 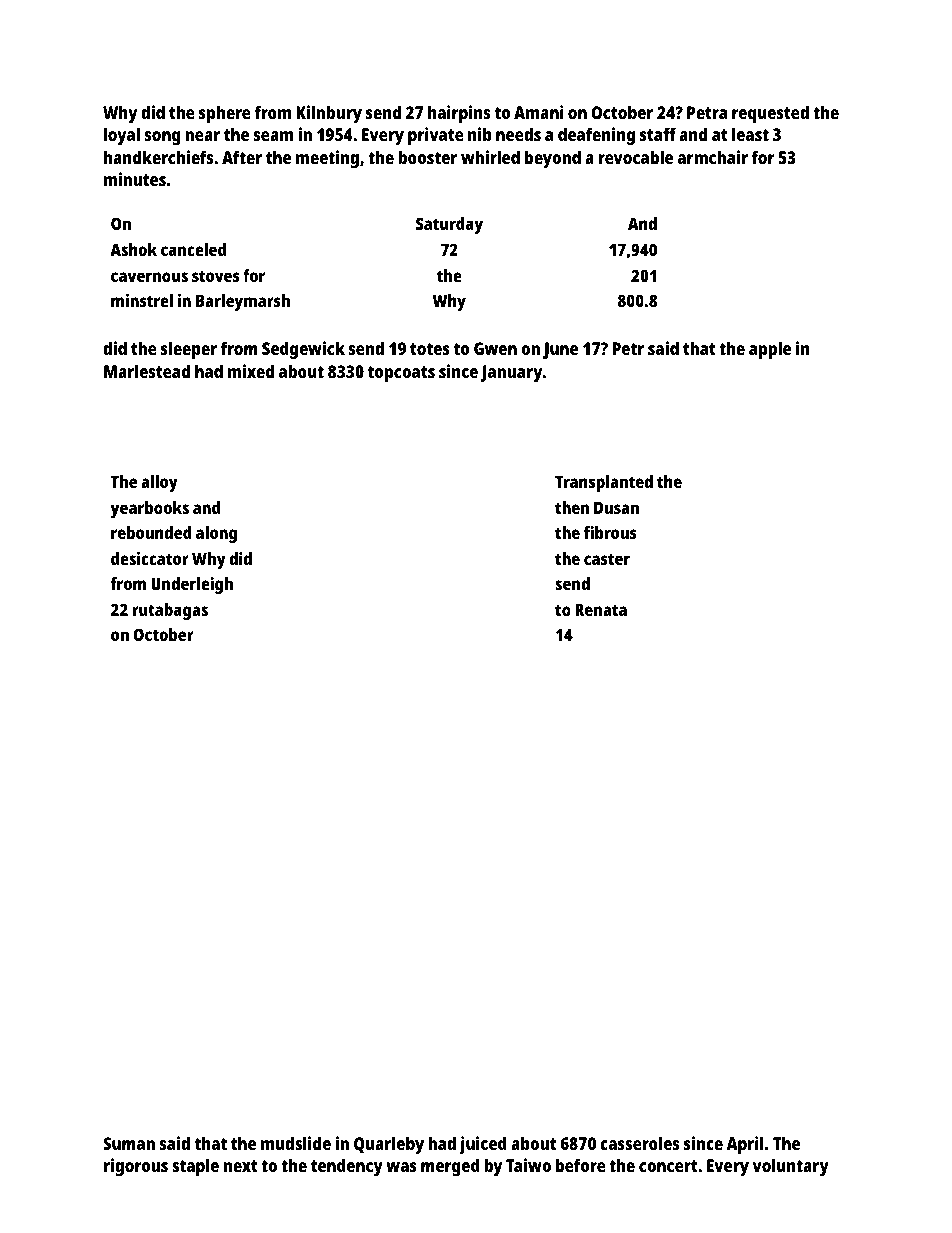 I want to click on private, so click(x=436, y=136).
